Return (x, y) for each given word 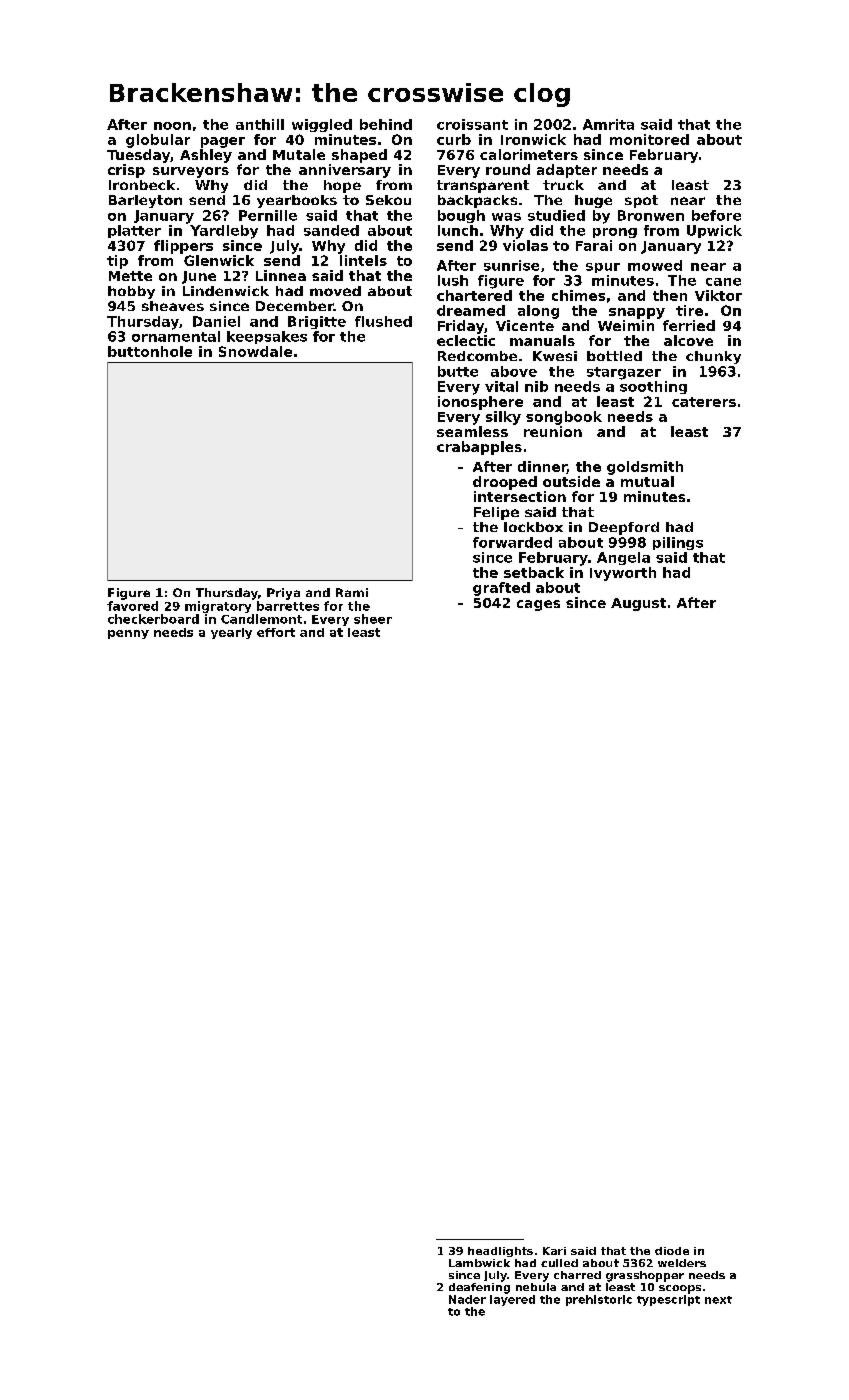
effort (276, 632)
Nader (467, 1299)
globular (158, 141)
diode (672, 1251)
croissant (472, 124)
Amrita (608, 124)
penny (128, 634)
